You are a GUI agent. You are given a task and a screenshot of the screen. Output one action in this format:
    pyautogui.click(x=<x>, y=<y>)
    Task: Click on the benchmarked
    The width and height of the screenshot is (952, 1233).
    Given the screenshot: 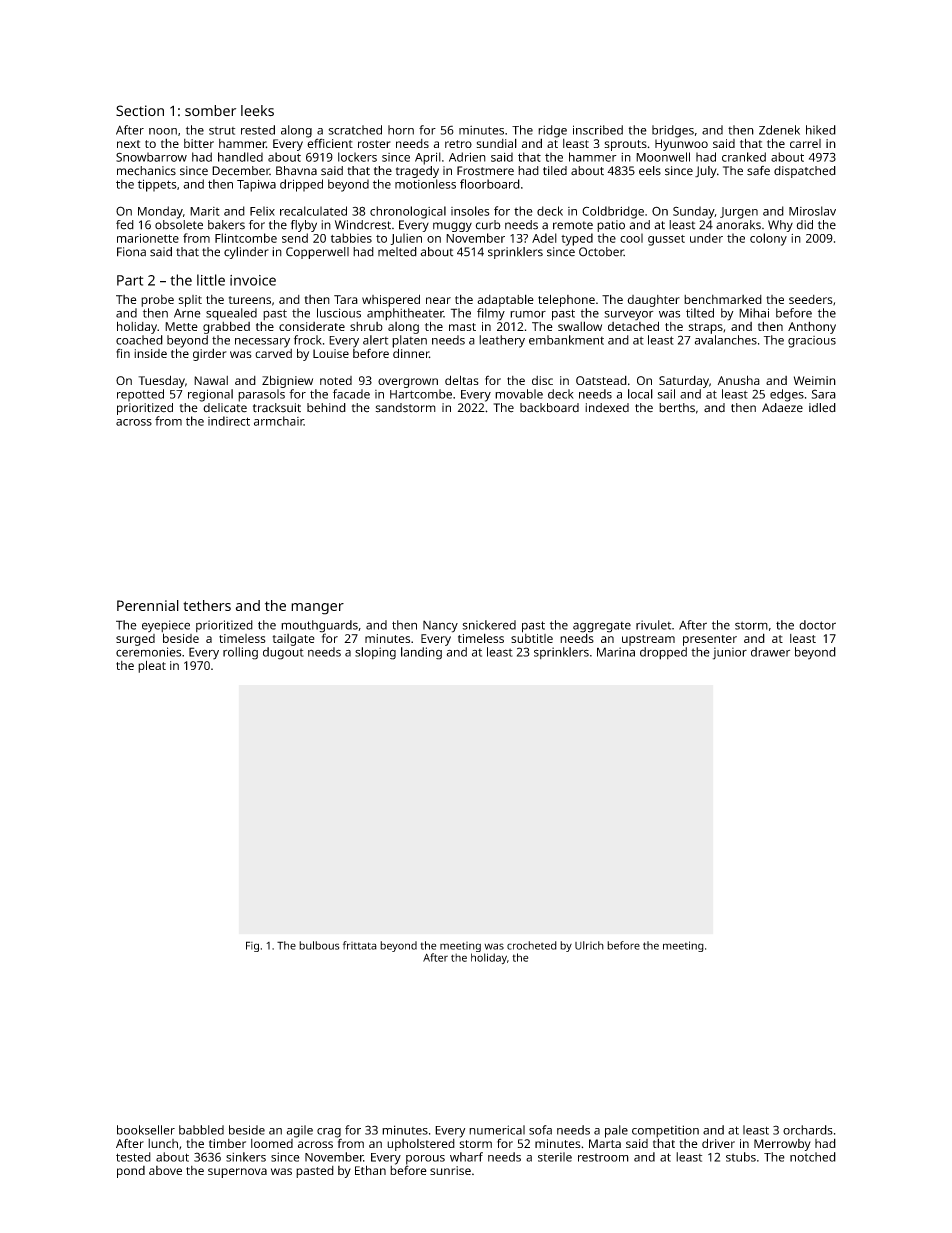 What is the action you would take?
    pyautogui.click(x=723, y=299)
